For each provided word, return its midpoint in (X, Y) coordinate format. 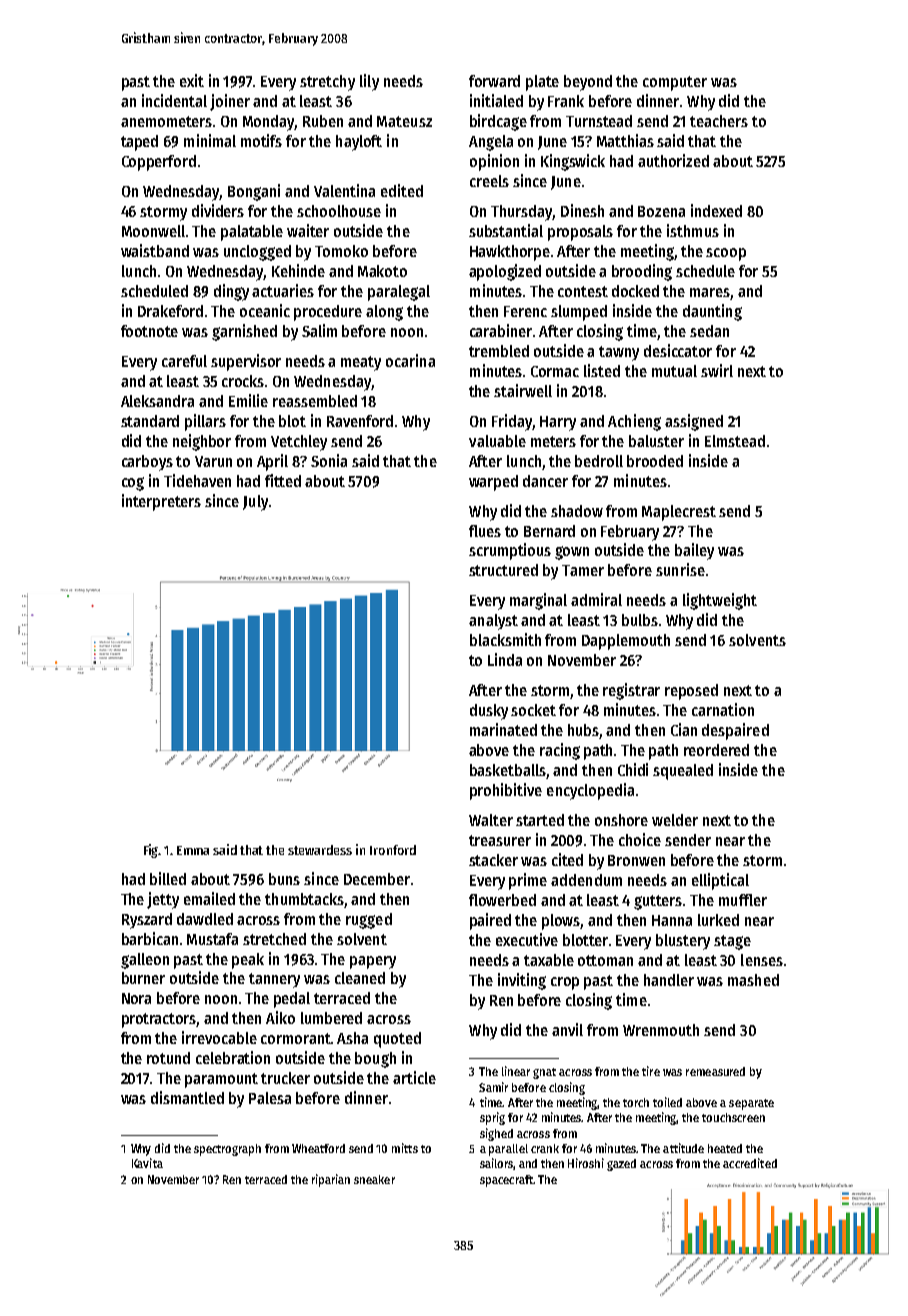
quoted (397, 1040)
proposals (580, 233)
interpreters (161, 502)
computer (675, 83)
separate (751, 1104)
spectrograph (227, 1150)
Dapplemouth (626, 642)
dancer (545, 481)
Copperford (159, 163)
